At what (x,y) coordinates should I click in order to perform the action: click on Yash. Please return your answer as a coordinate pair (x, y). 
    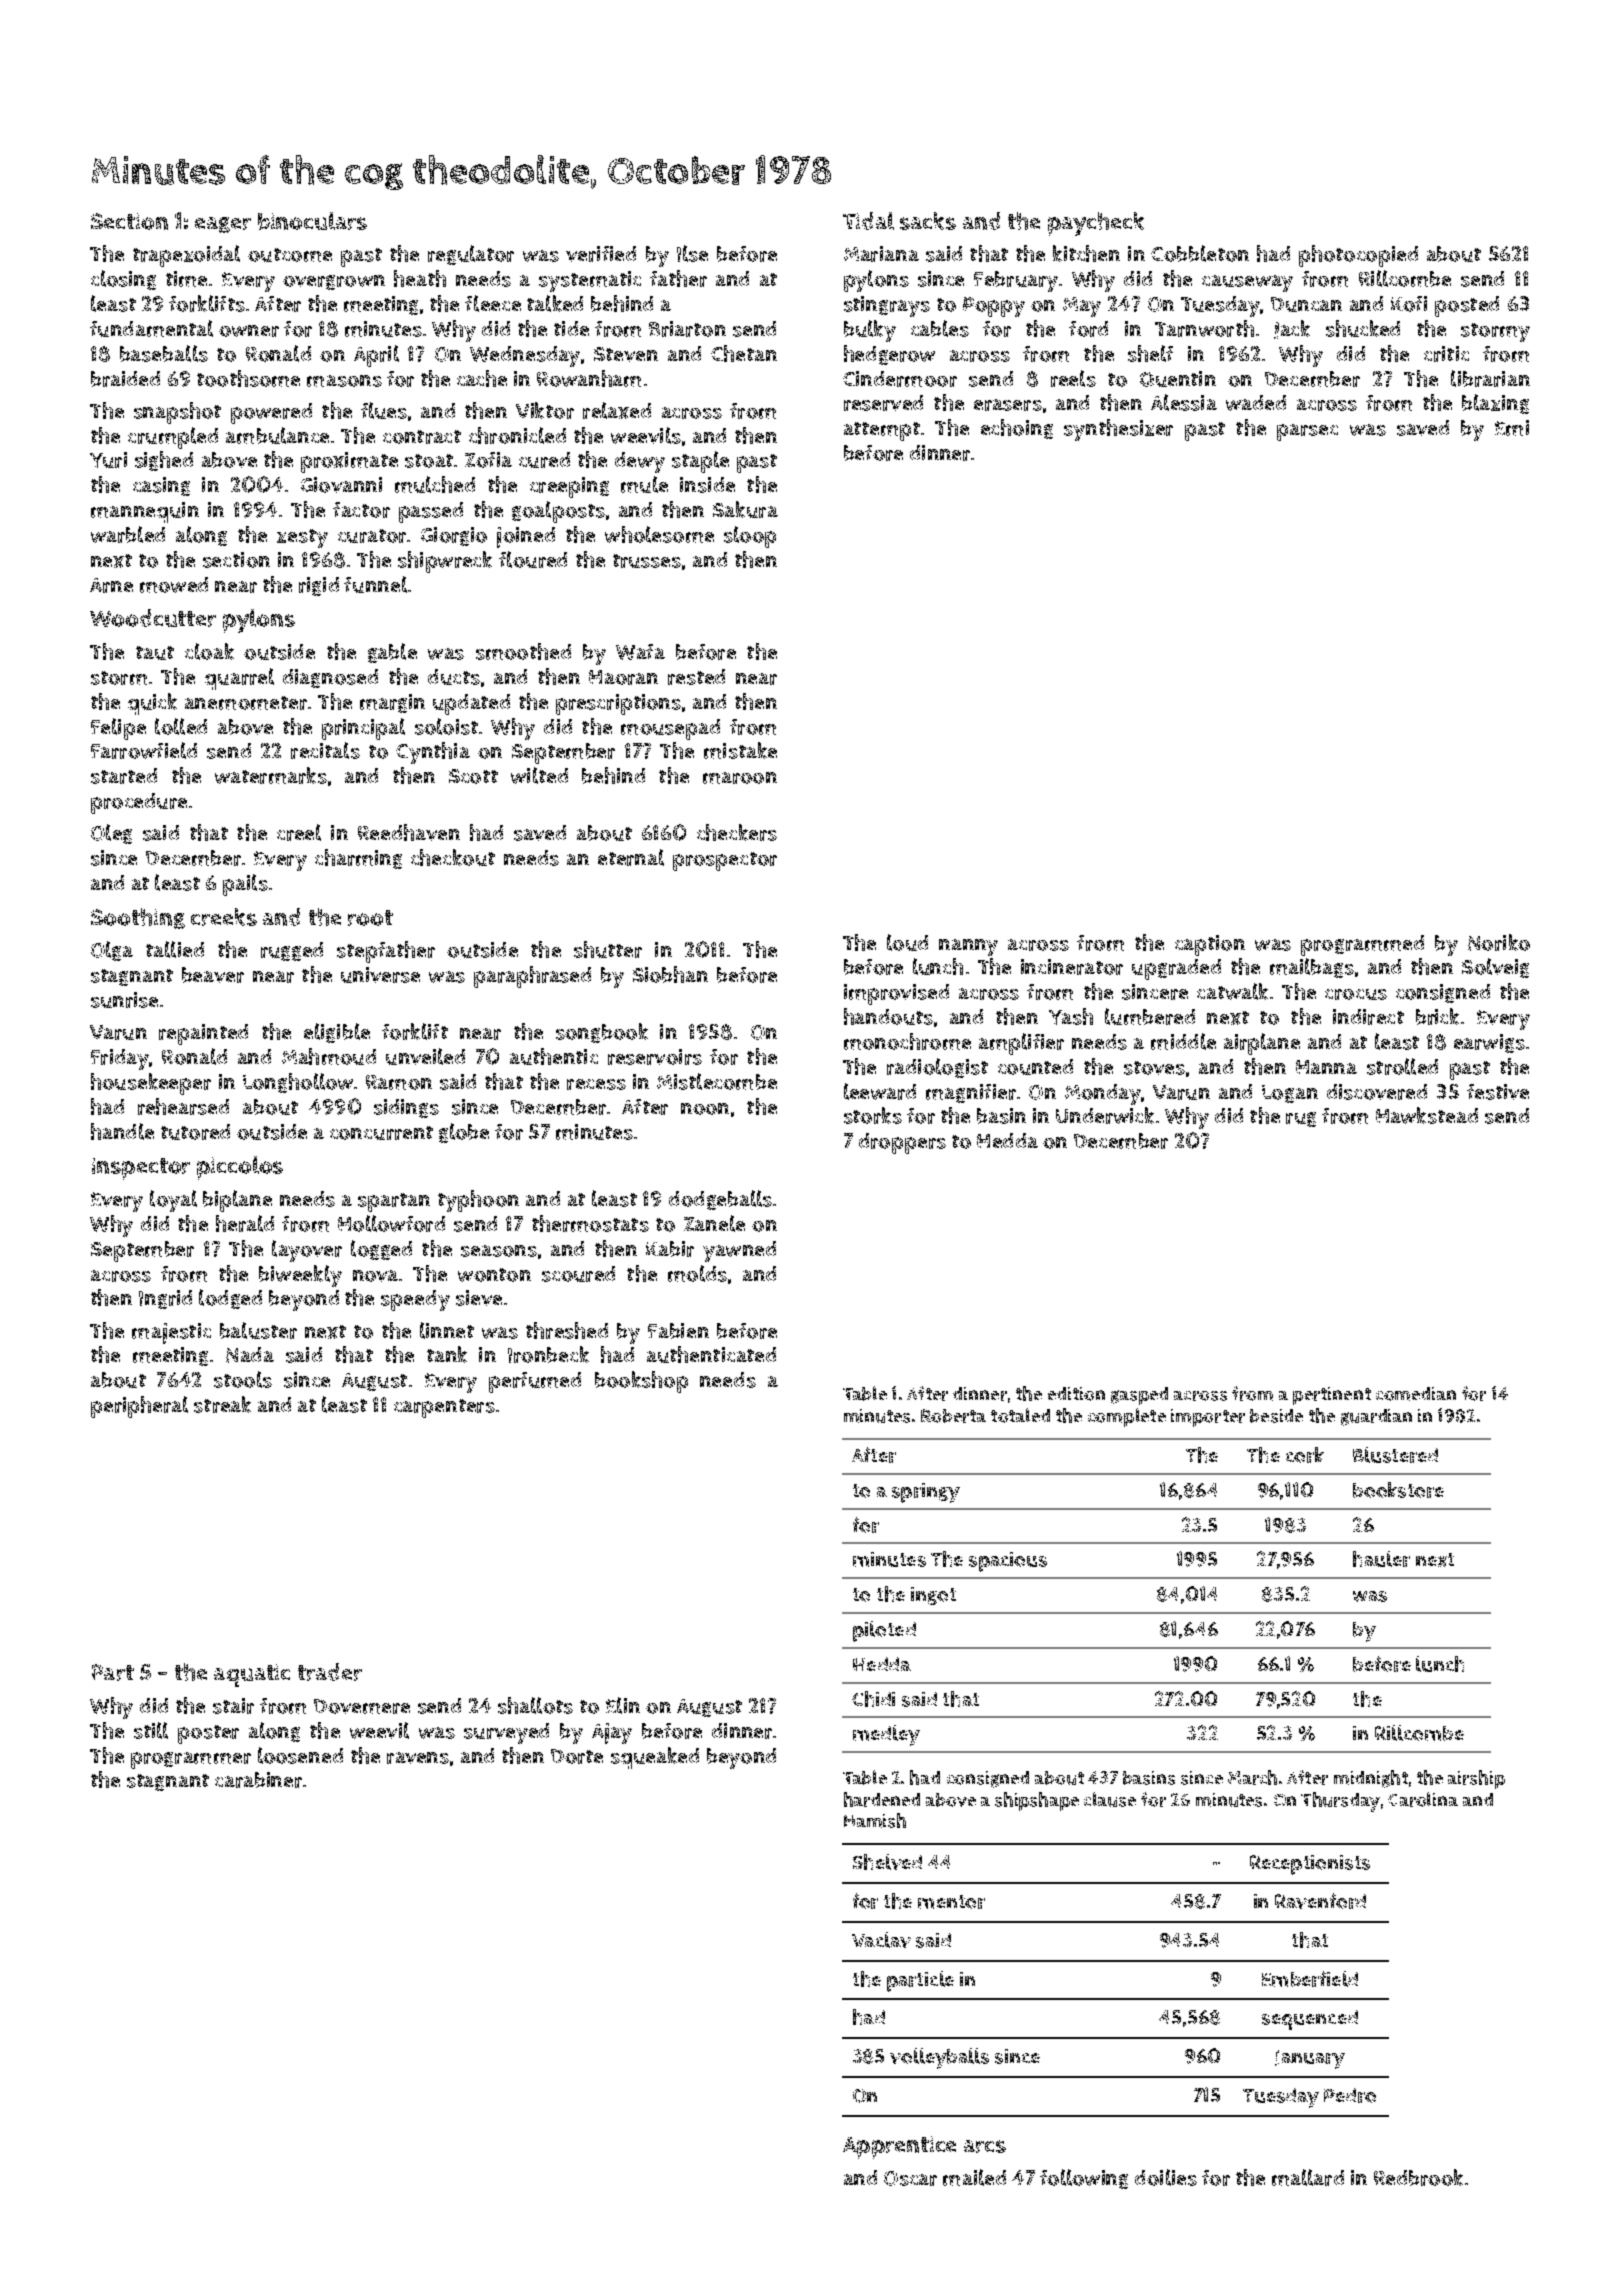
    Looking at the image, I should click on (1071, 1016).
